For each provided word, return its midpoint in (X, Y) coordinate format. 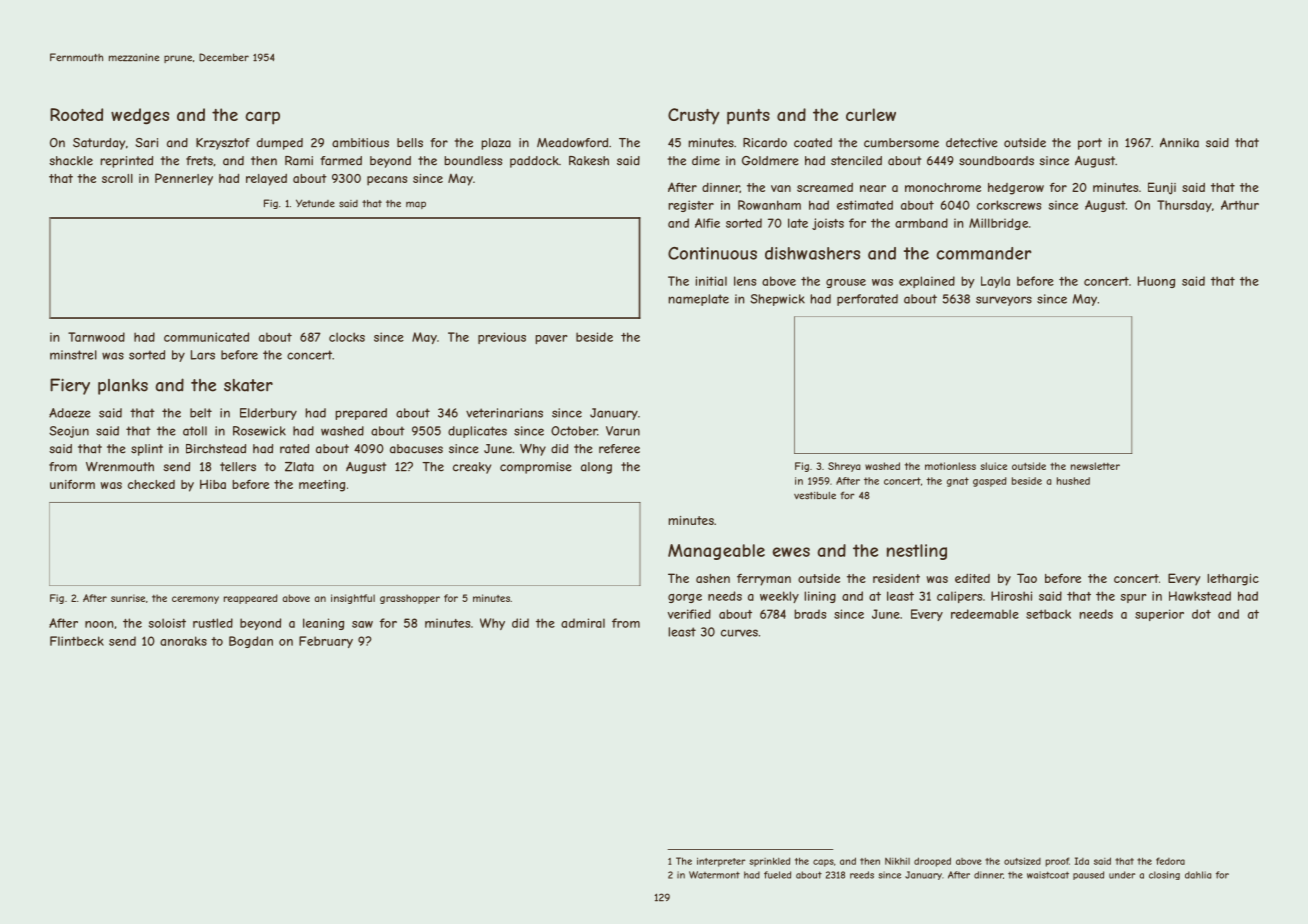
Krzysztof (223, 144)
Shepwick (777, 300)
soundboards (996, 161)
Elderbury (268, 414)
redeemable (985, 614)
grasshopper (410, 599)
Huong (1156, 282)
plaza (496, 144)
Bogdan (251, 642)
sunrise (128, 598)
